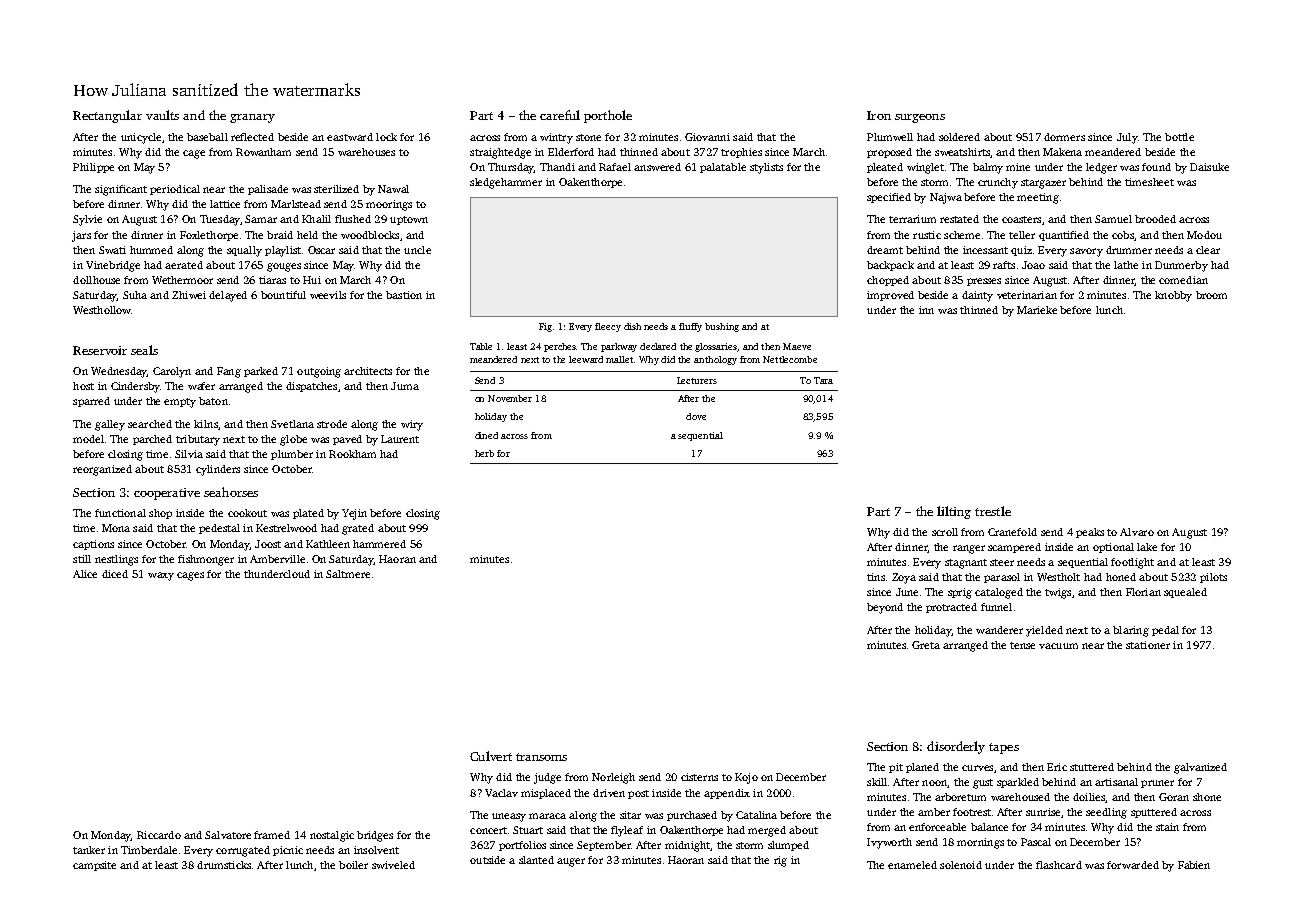 The width and height of the page is (1308, 924). What do you see at coordinates (788, 846) in the page?
I see `slumped` at bounding box center [788, 846].
